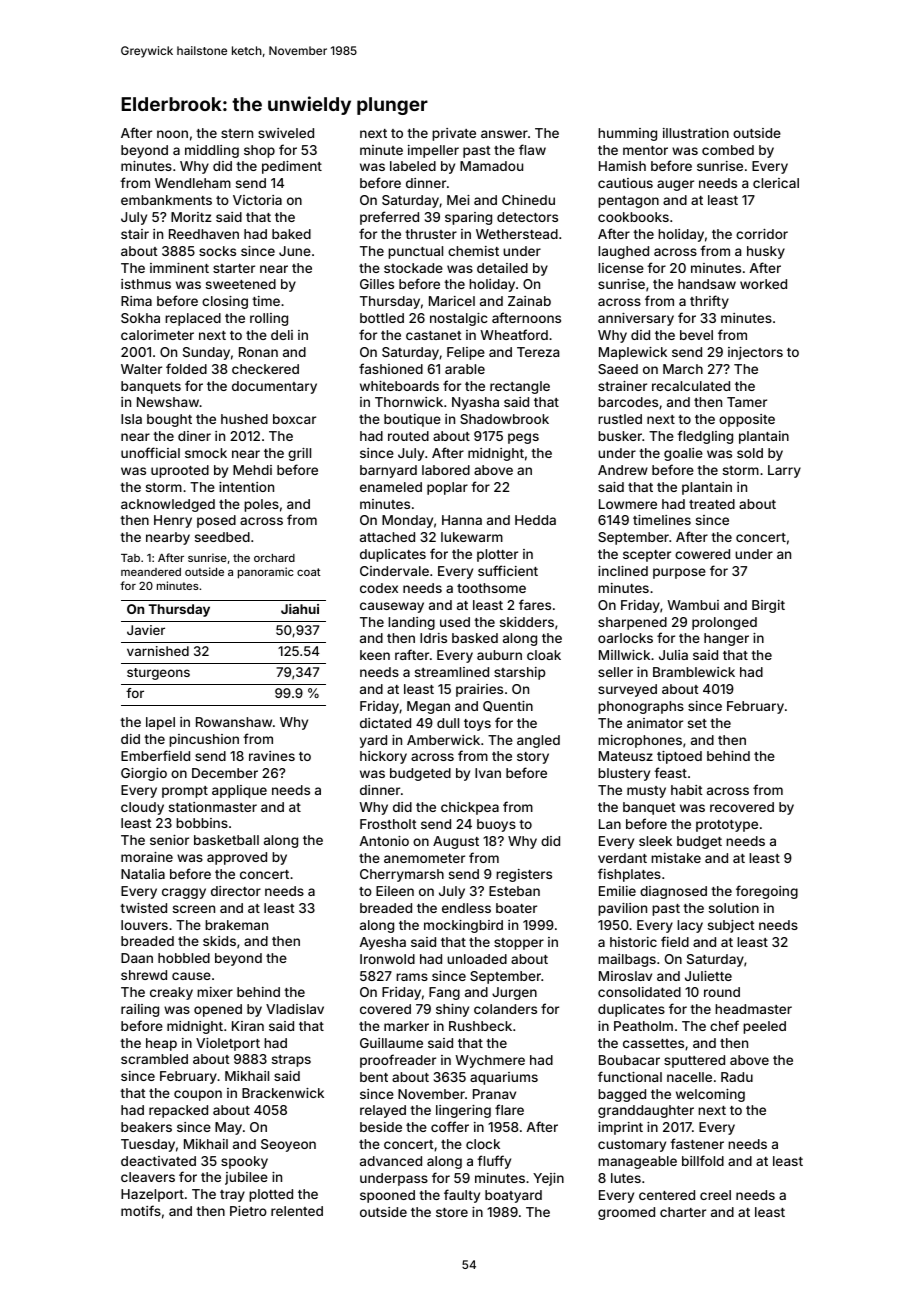 The width and height of the screenshot is (924, 1308). I want to click on stern, so click(237, 133).
